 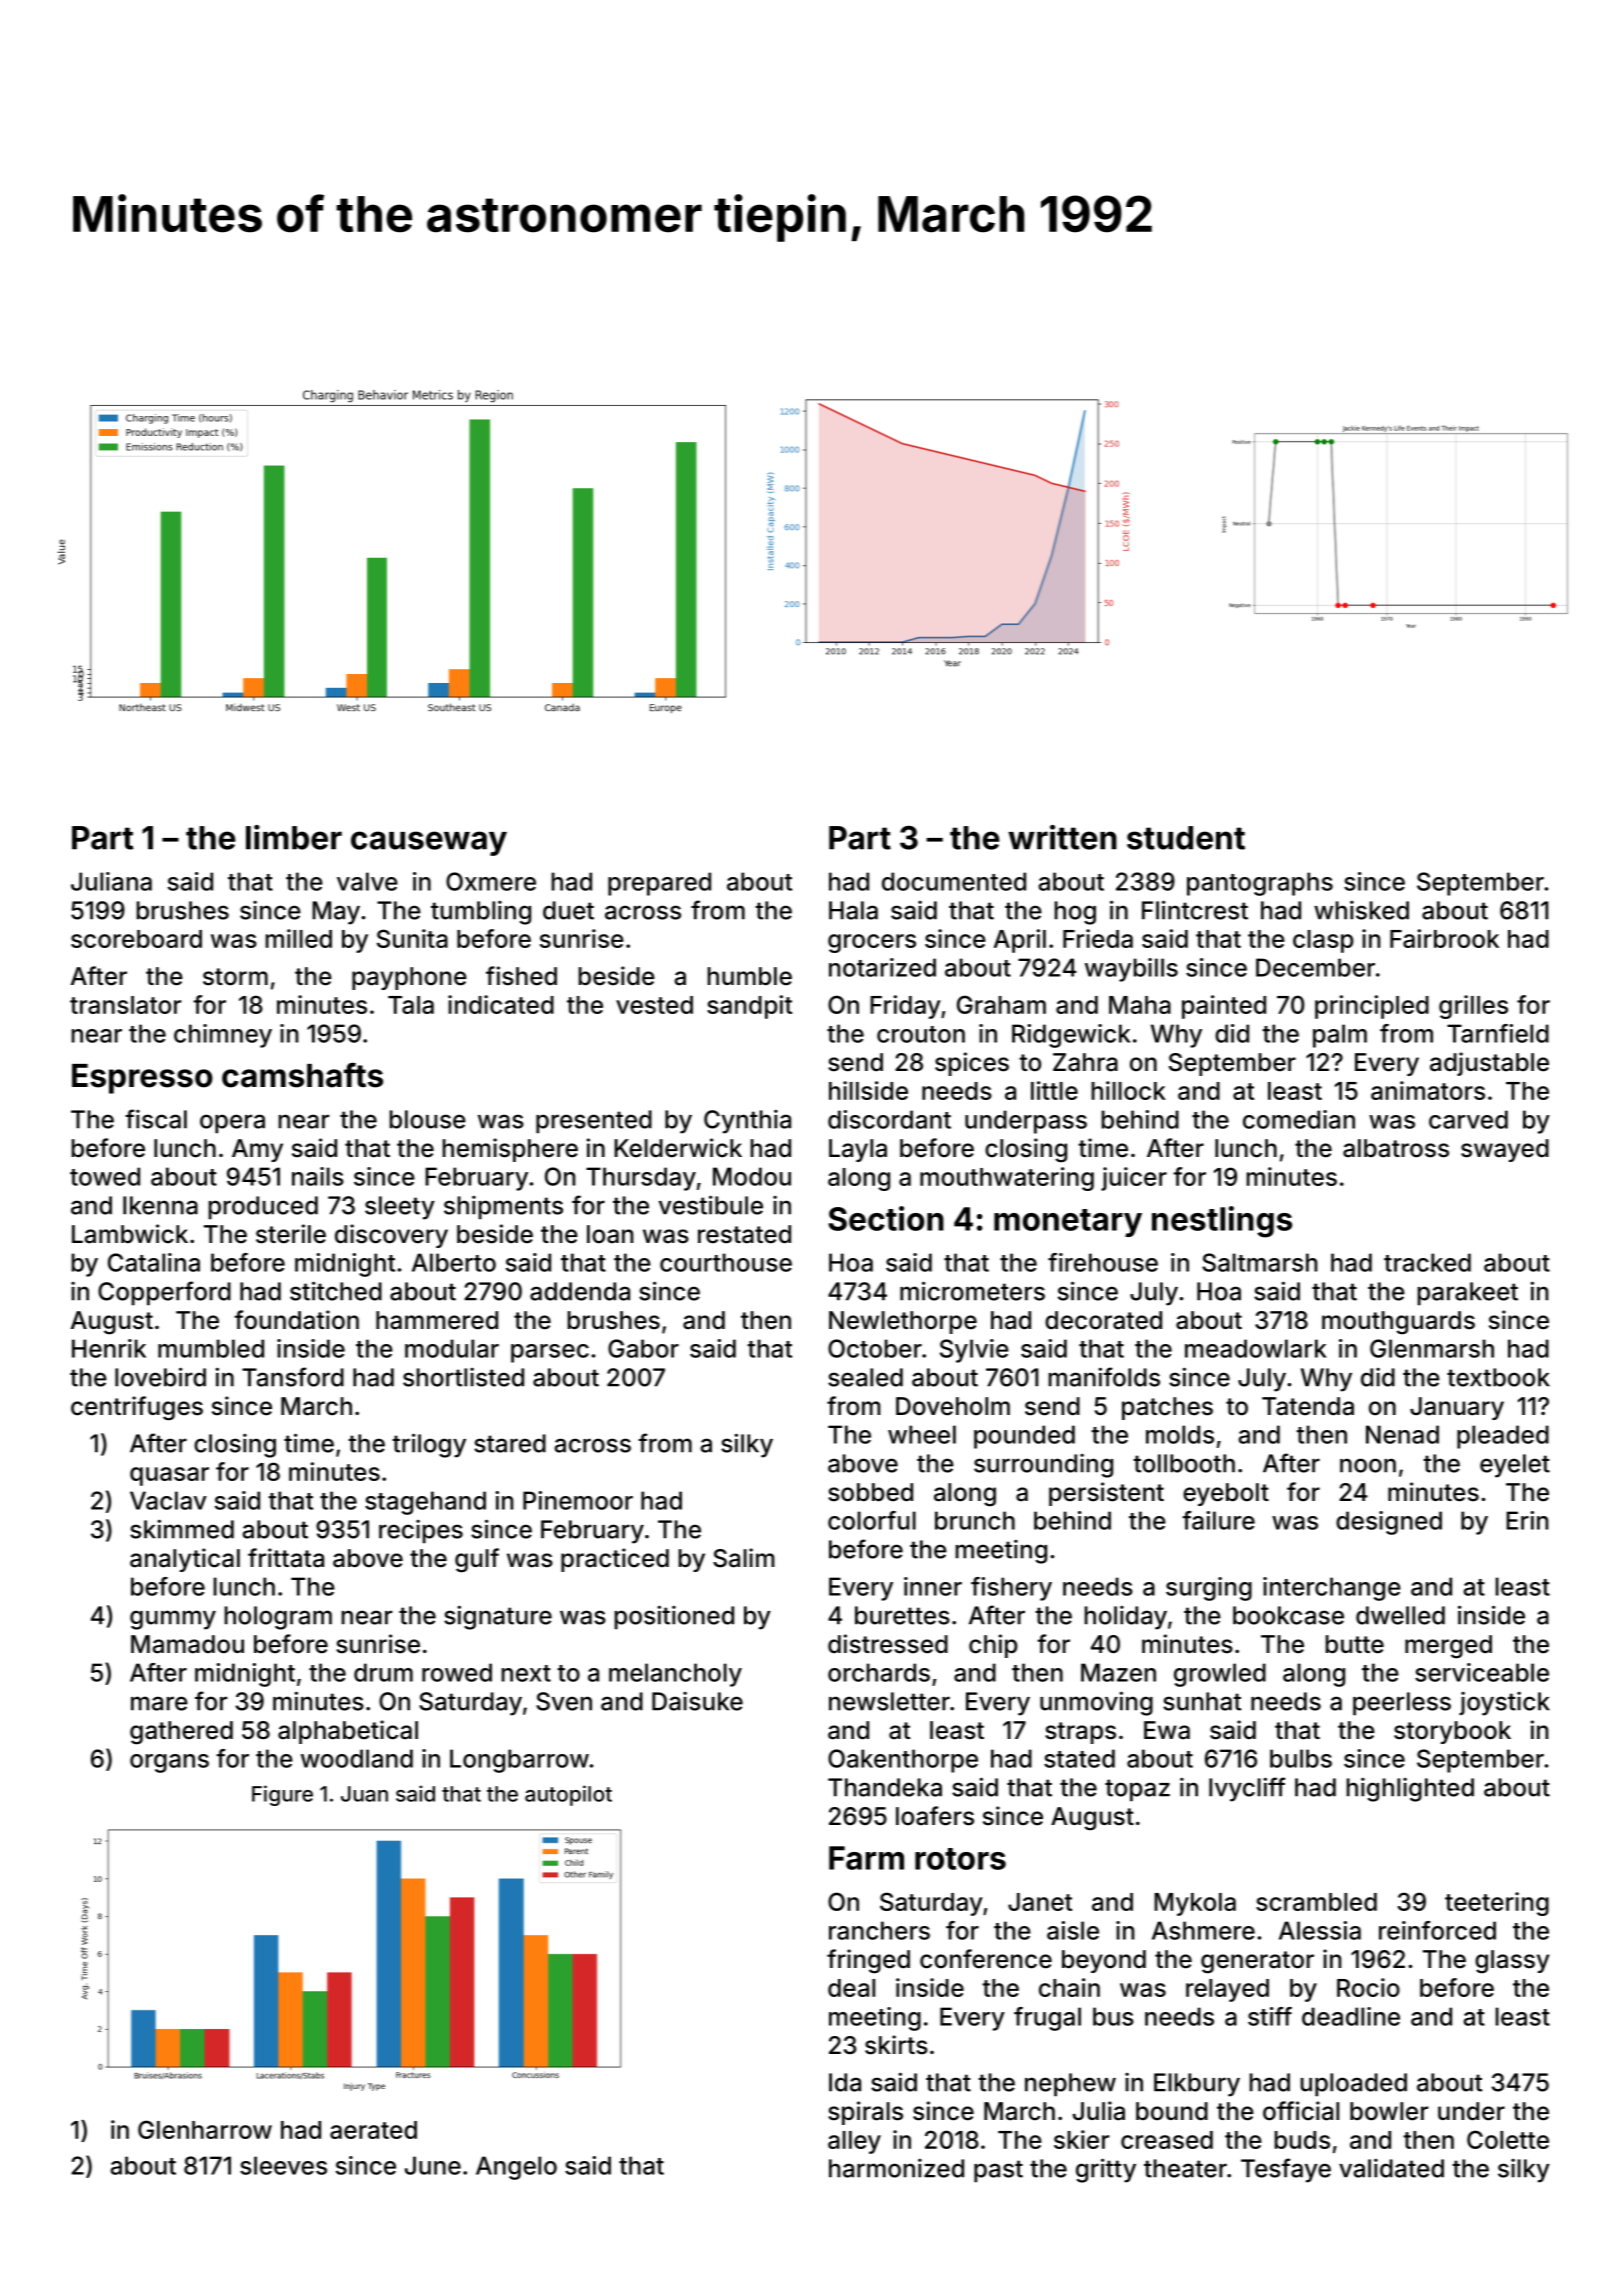 What do you see at coordinates (743, 1558) in the page?
I see `Salim` at bounding box center [743, 1558].
